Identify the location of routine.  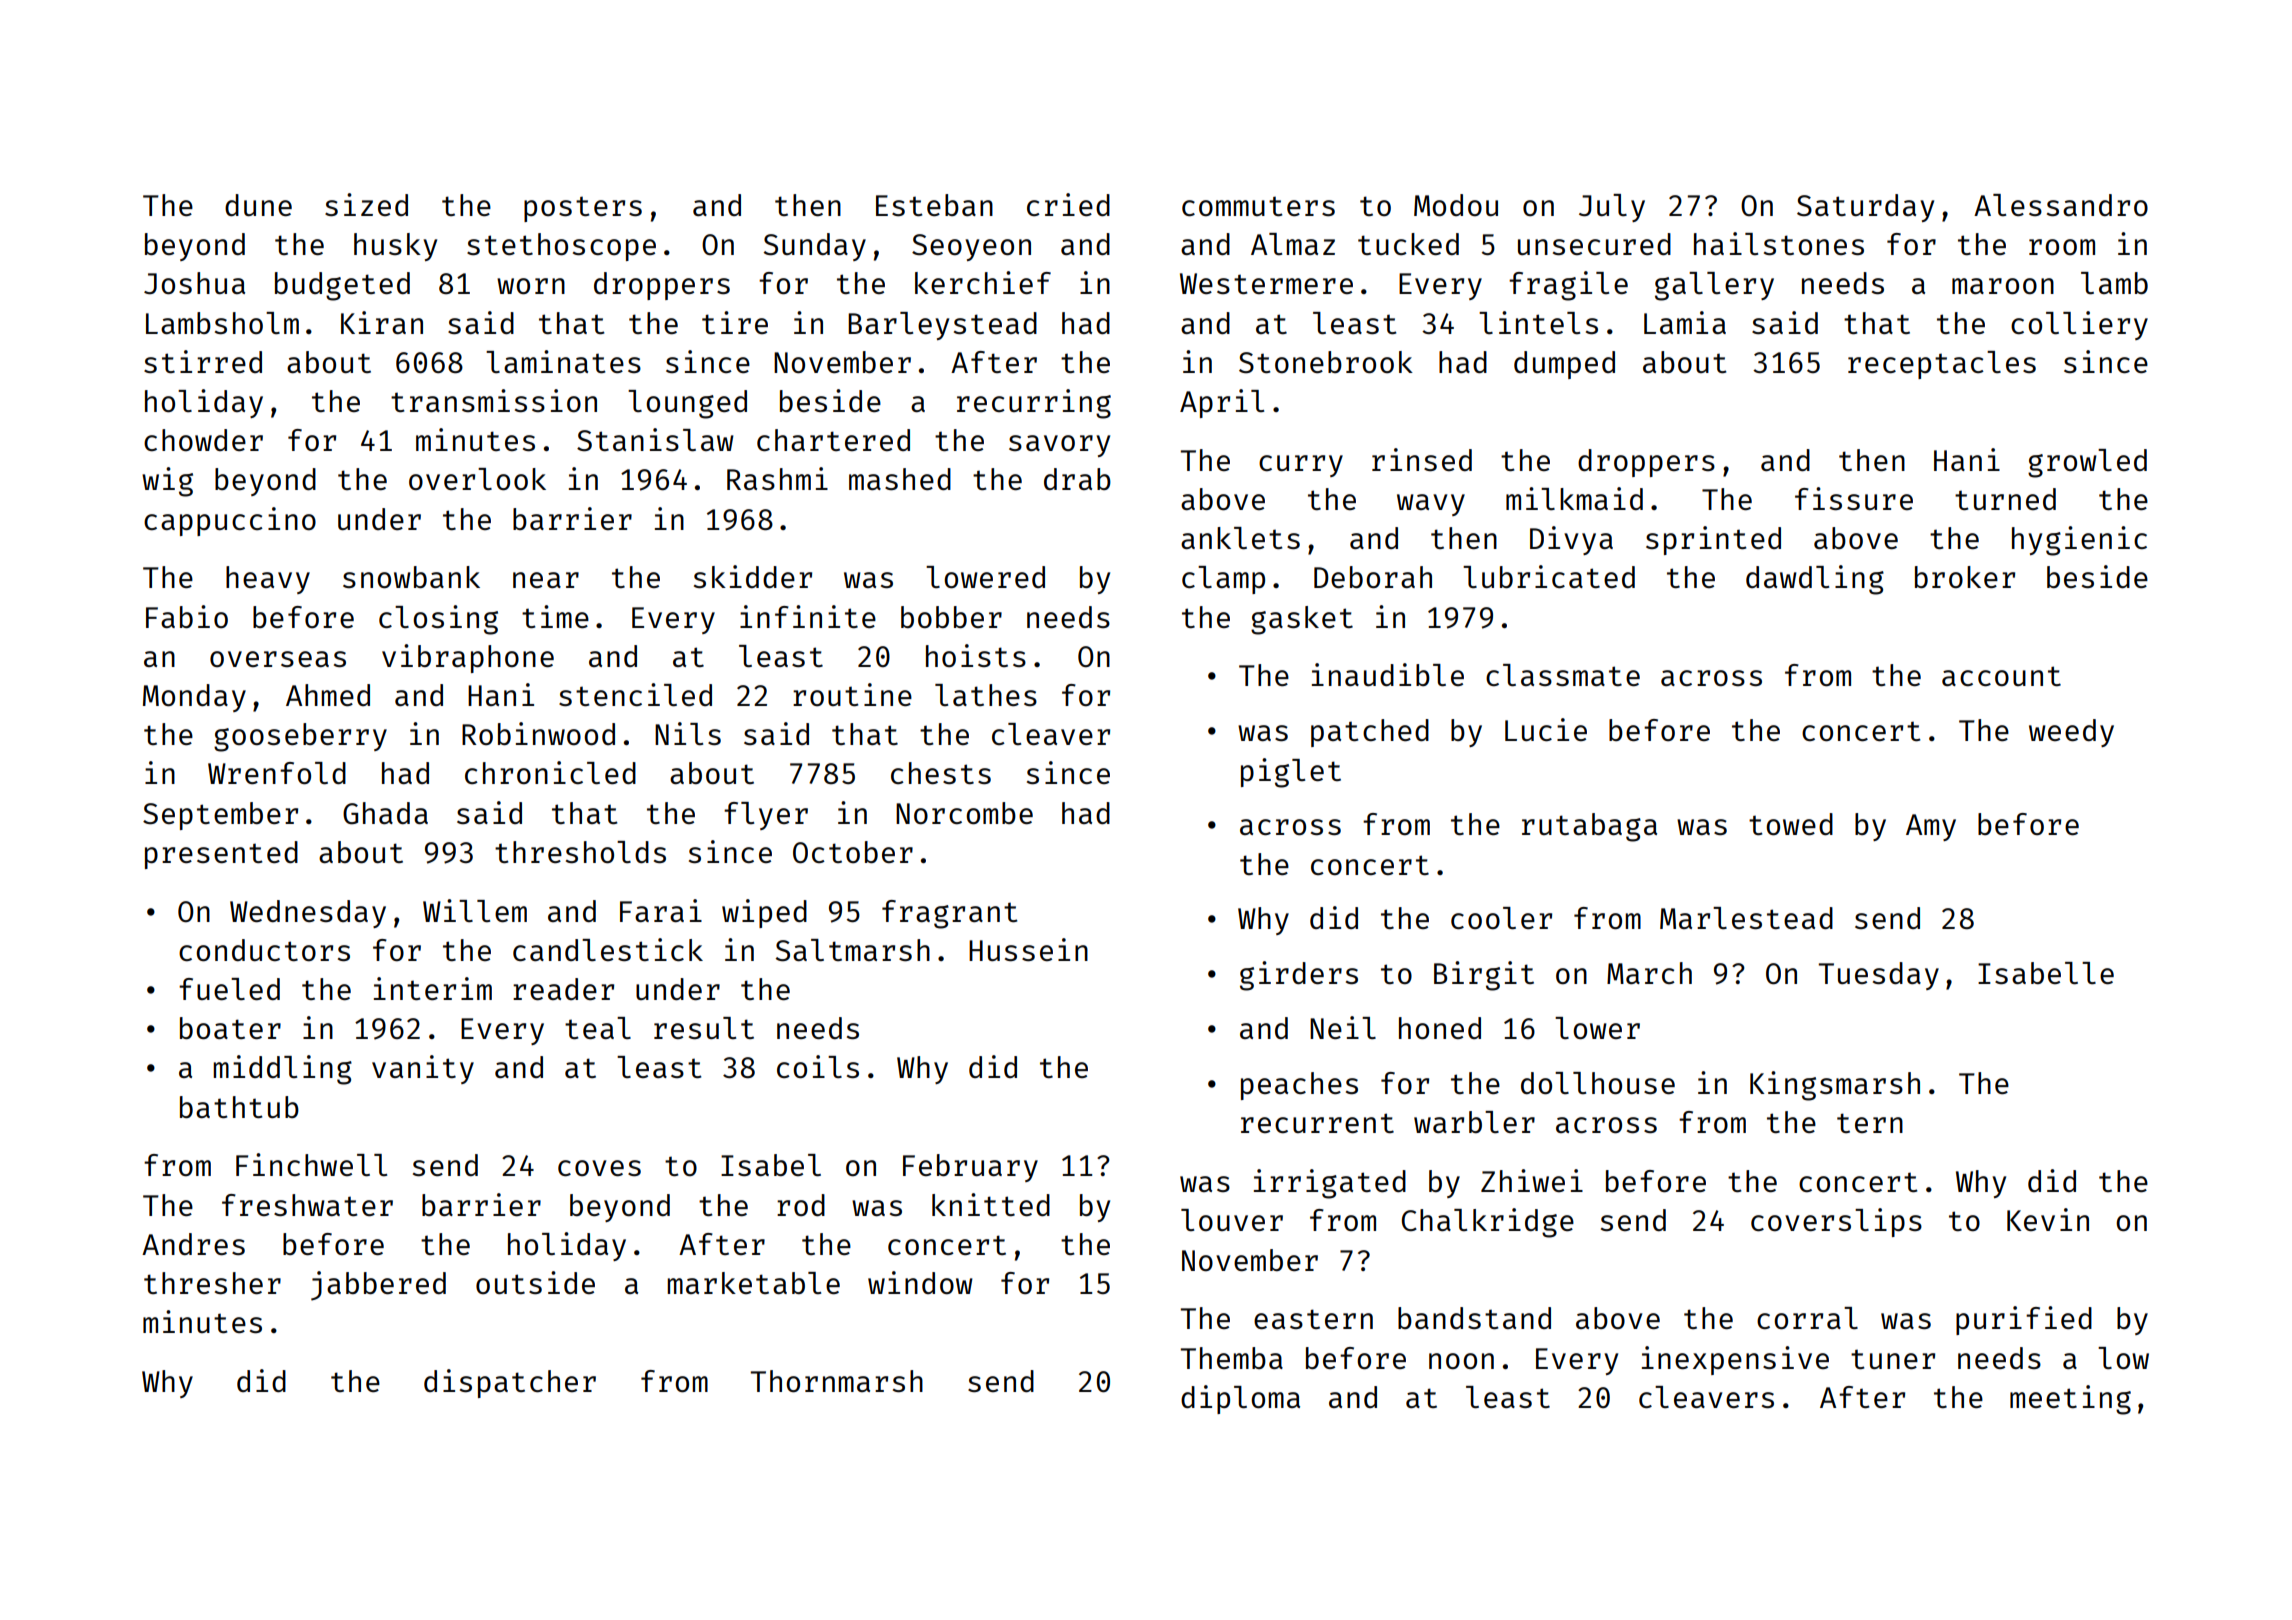
(852, 694).
